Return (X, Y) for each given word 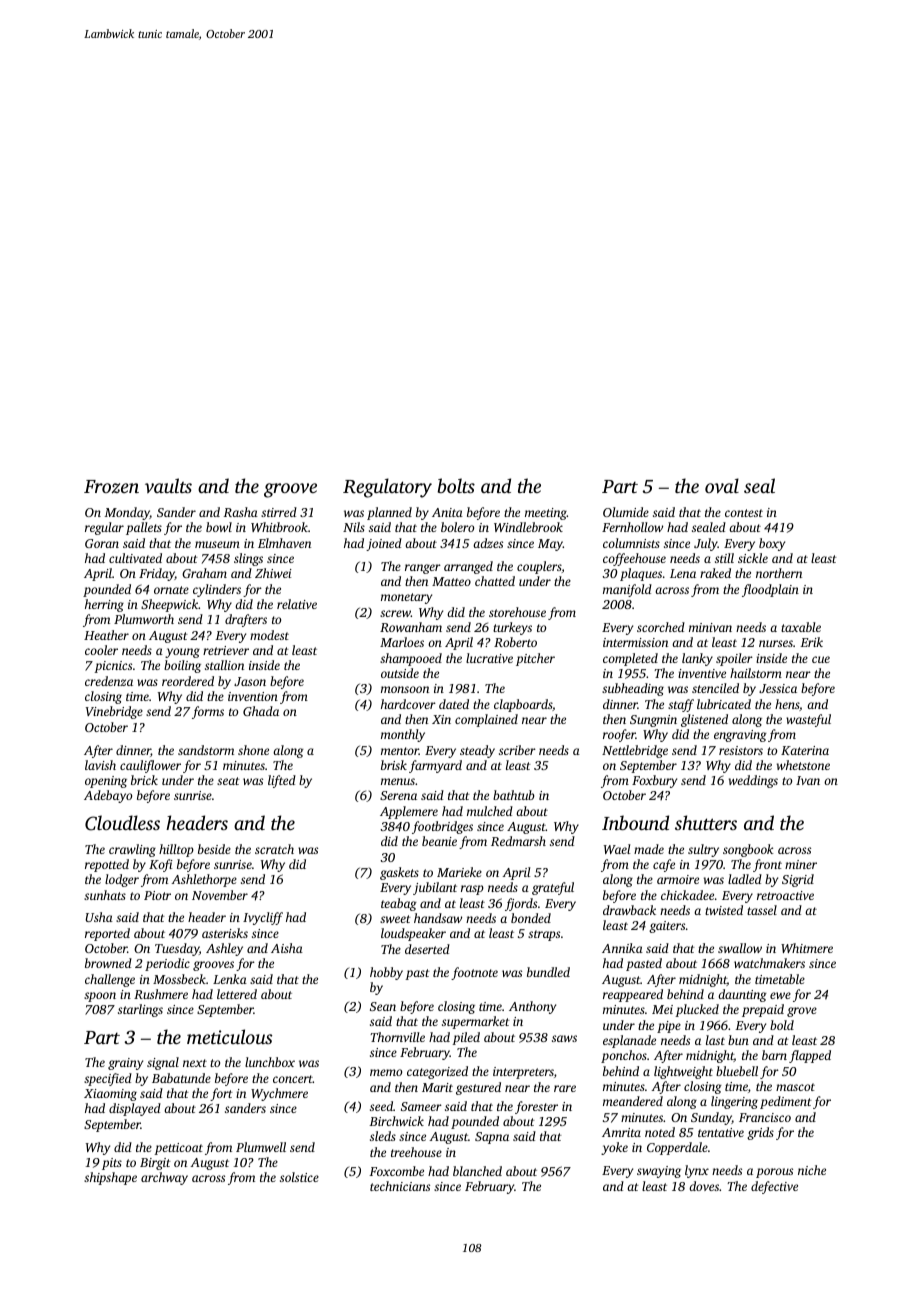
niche (812, 1170)
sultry (703, 850)
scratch (274, 849)
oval (722, 485)
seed (381, 1106)
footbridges (442, 827)
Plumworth (144, 619)
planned (389, 513)
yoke (614, 1148)
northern (779, 573)
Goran (102, 543)
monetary (406, 598)
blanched (477, 1171)
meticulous (229, 1036)
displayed (135, 1109)
